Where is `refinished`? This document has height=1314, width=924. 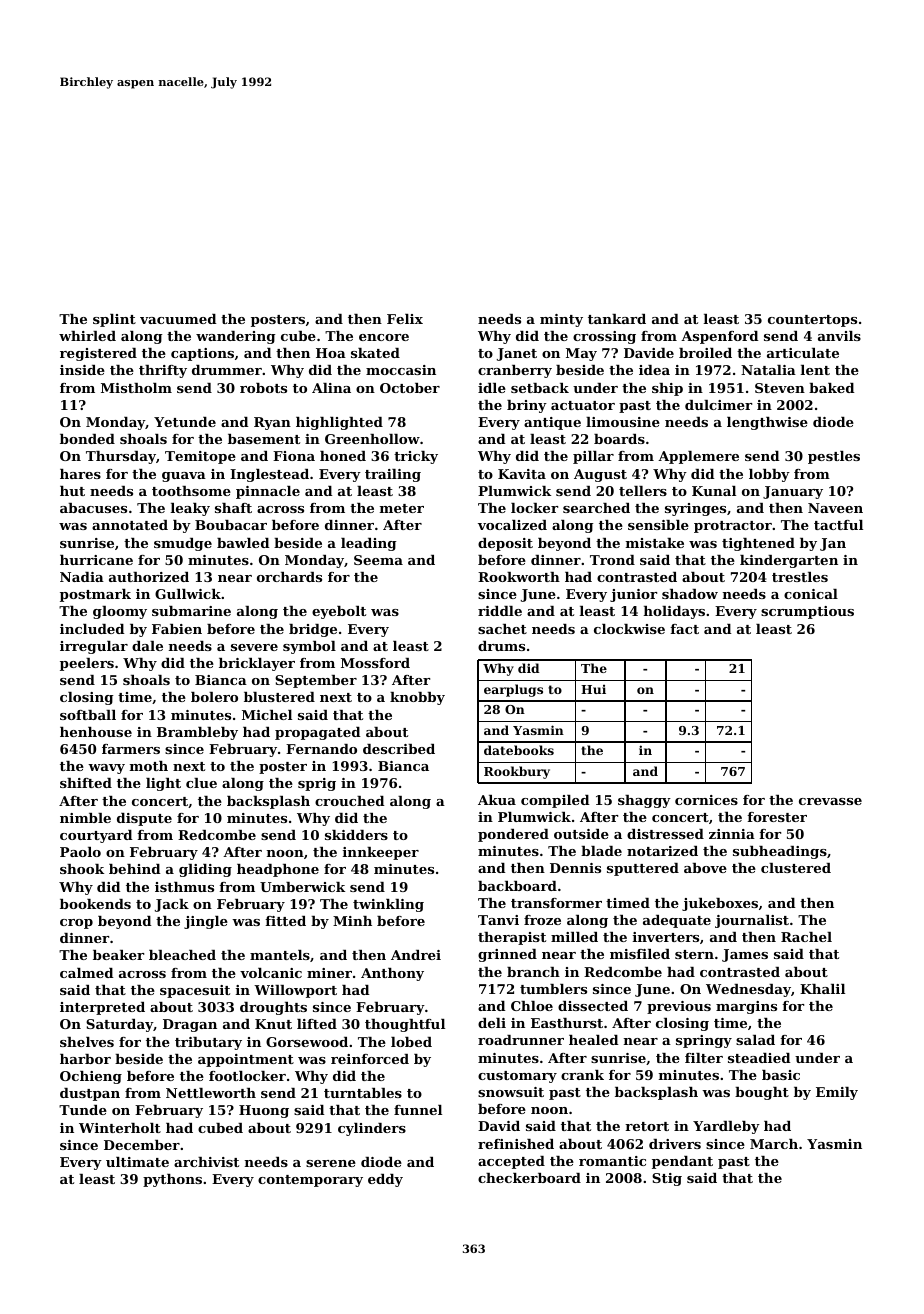
refinished is located at coordinates (516, 1144).
